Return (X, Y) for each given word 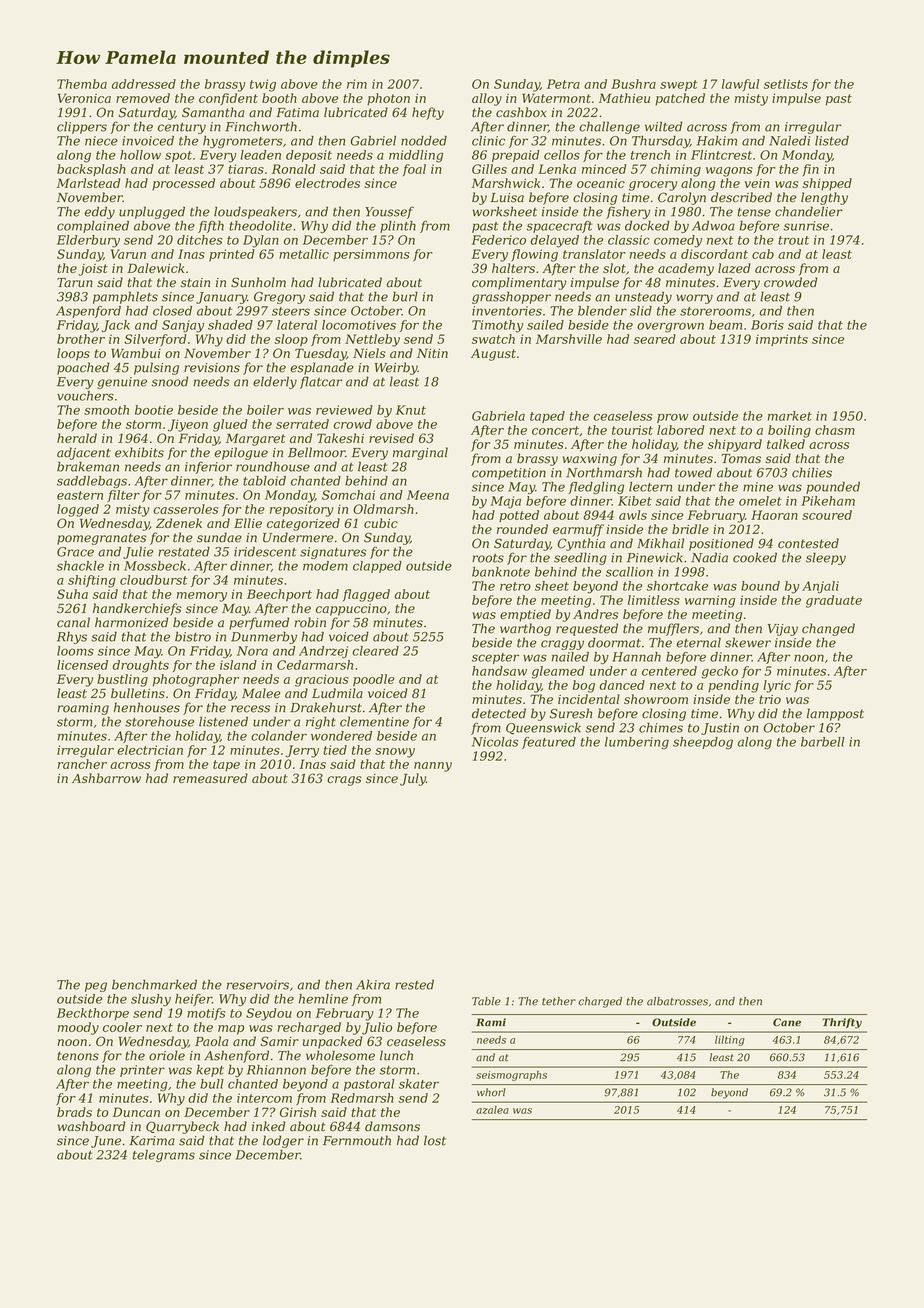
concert (555, 430)
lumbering (637, 743)
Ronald (294, 169)
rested (414, 984)
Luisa (507, 198)
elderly (275, 382)
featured (549, 743)
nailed (570, 657)
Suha (72, 594)
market (790, 416)
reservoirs (258, 985)
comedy (678, 241)
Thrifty (842, 1023)
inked (269, 1126)
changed (828, 629)
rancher (82, 764)
